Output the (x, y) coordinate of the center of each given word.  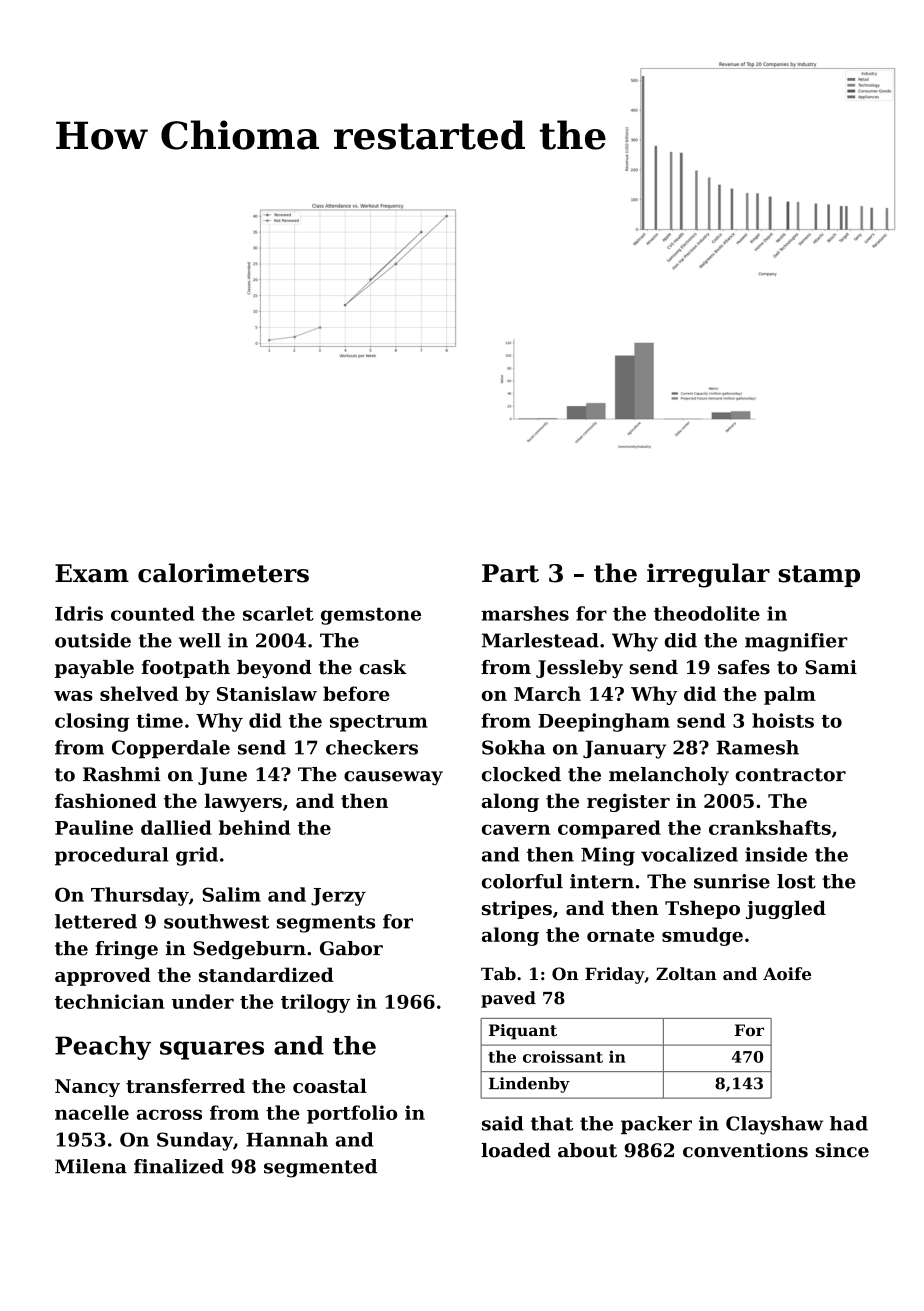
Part (510, 573)
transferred (185, 1085)
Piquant (523, 1032)
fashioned (106, 800)
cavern (516, 829)
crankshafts (770, 827)
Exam (92, 573)
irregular (708, 575)
